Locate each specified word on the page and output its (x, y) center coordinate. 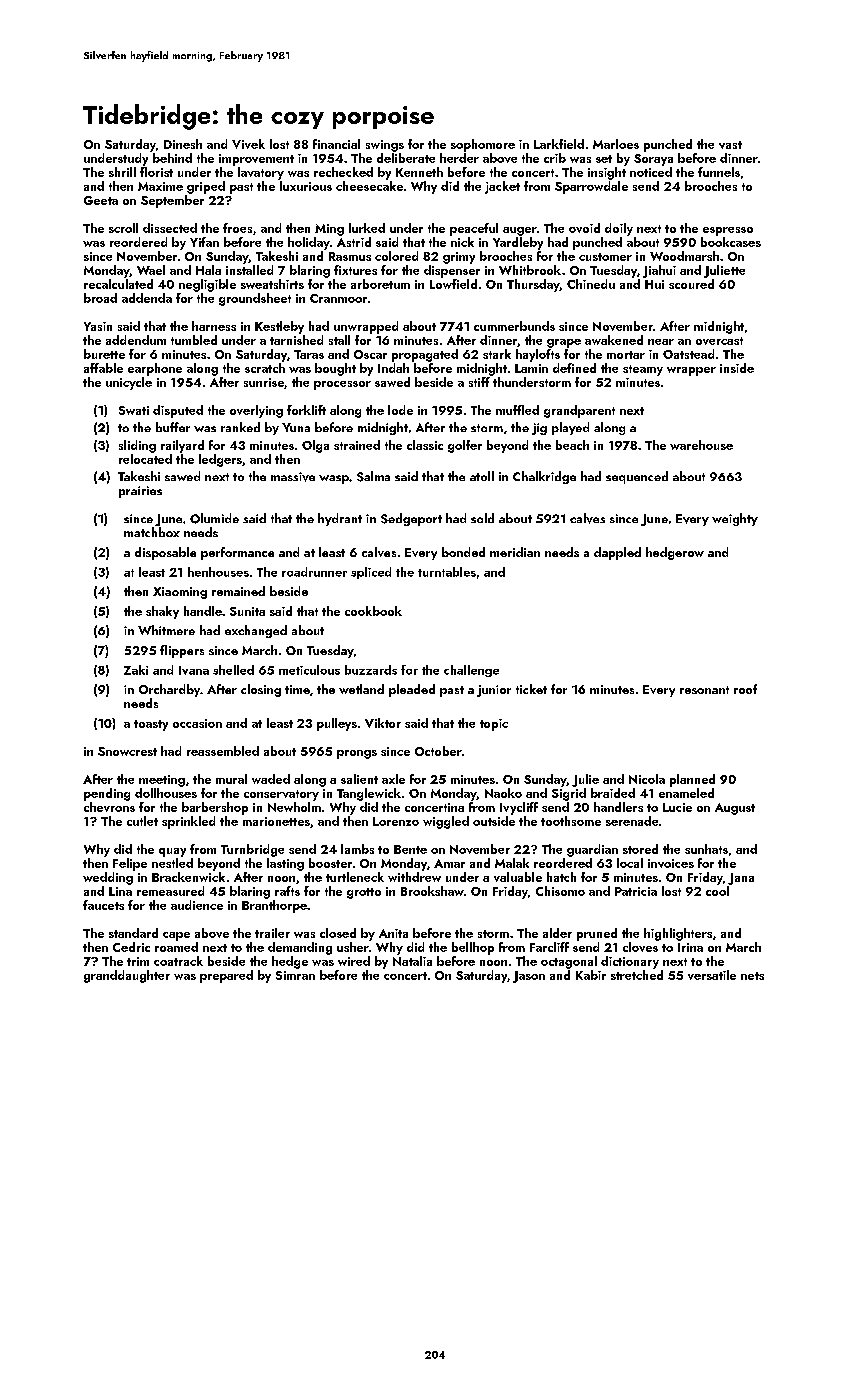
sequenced (637, 477)
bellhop (473, 948)
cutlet (142, 821)
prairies (140, 492)
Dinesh (183, 144)
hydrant (340, 519)
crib (555, 158)
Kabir (591, 975)
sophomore (483, 145)
